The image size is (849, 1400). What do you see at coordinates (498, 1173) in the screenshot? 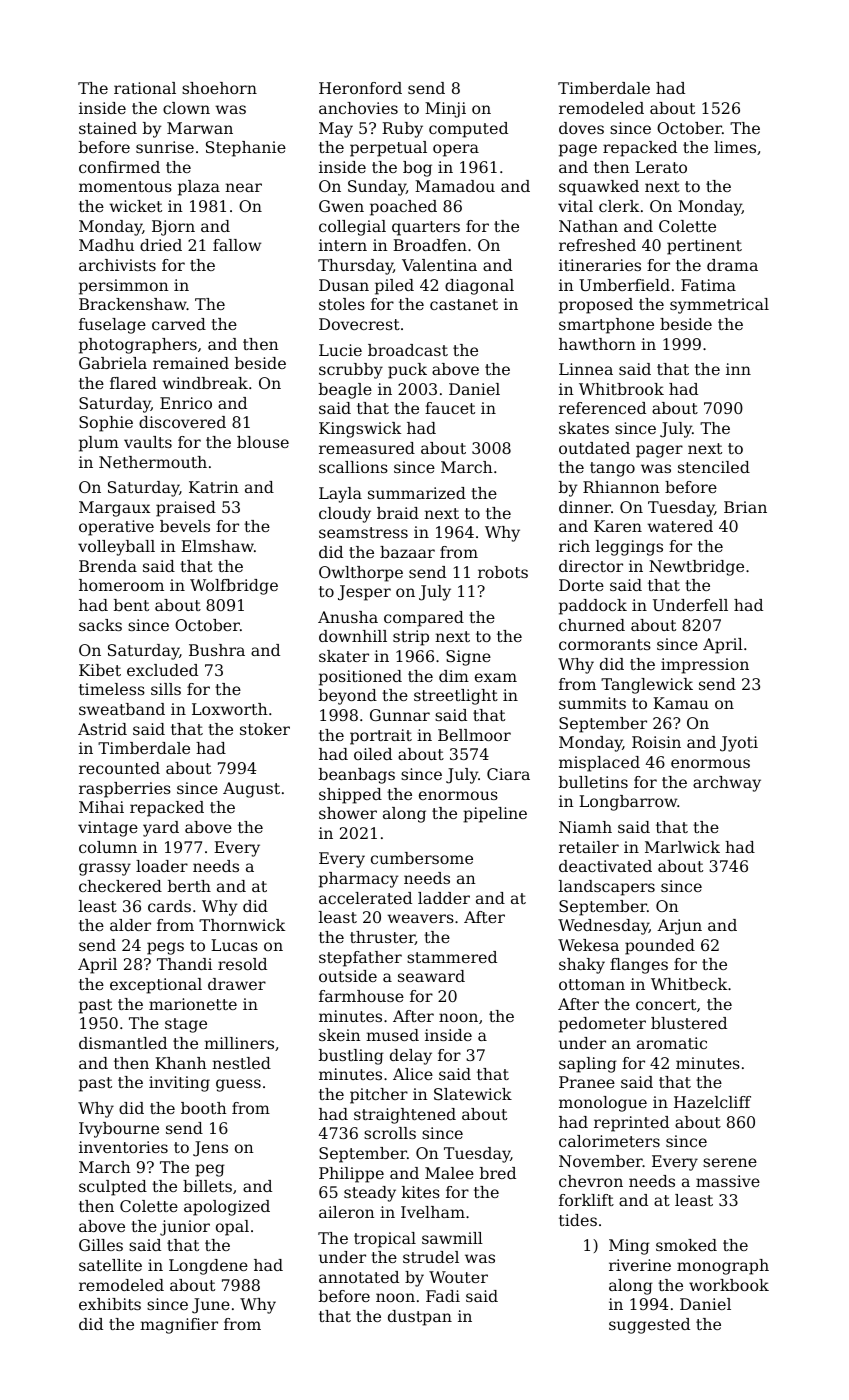
I see `bred` at bounding box center [498, 1173].
